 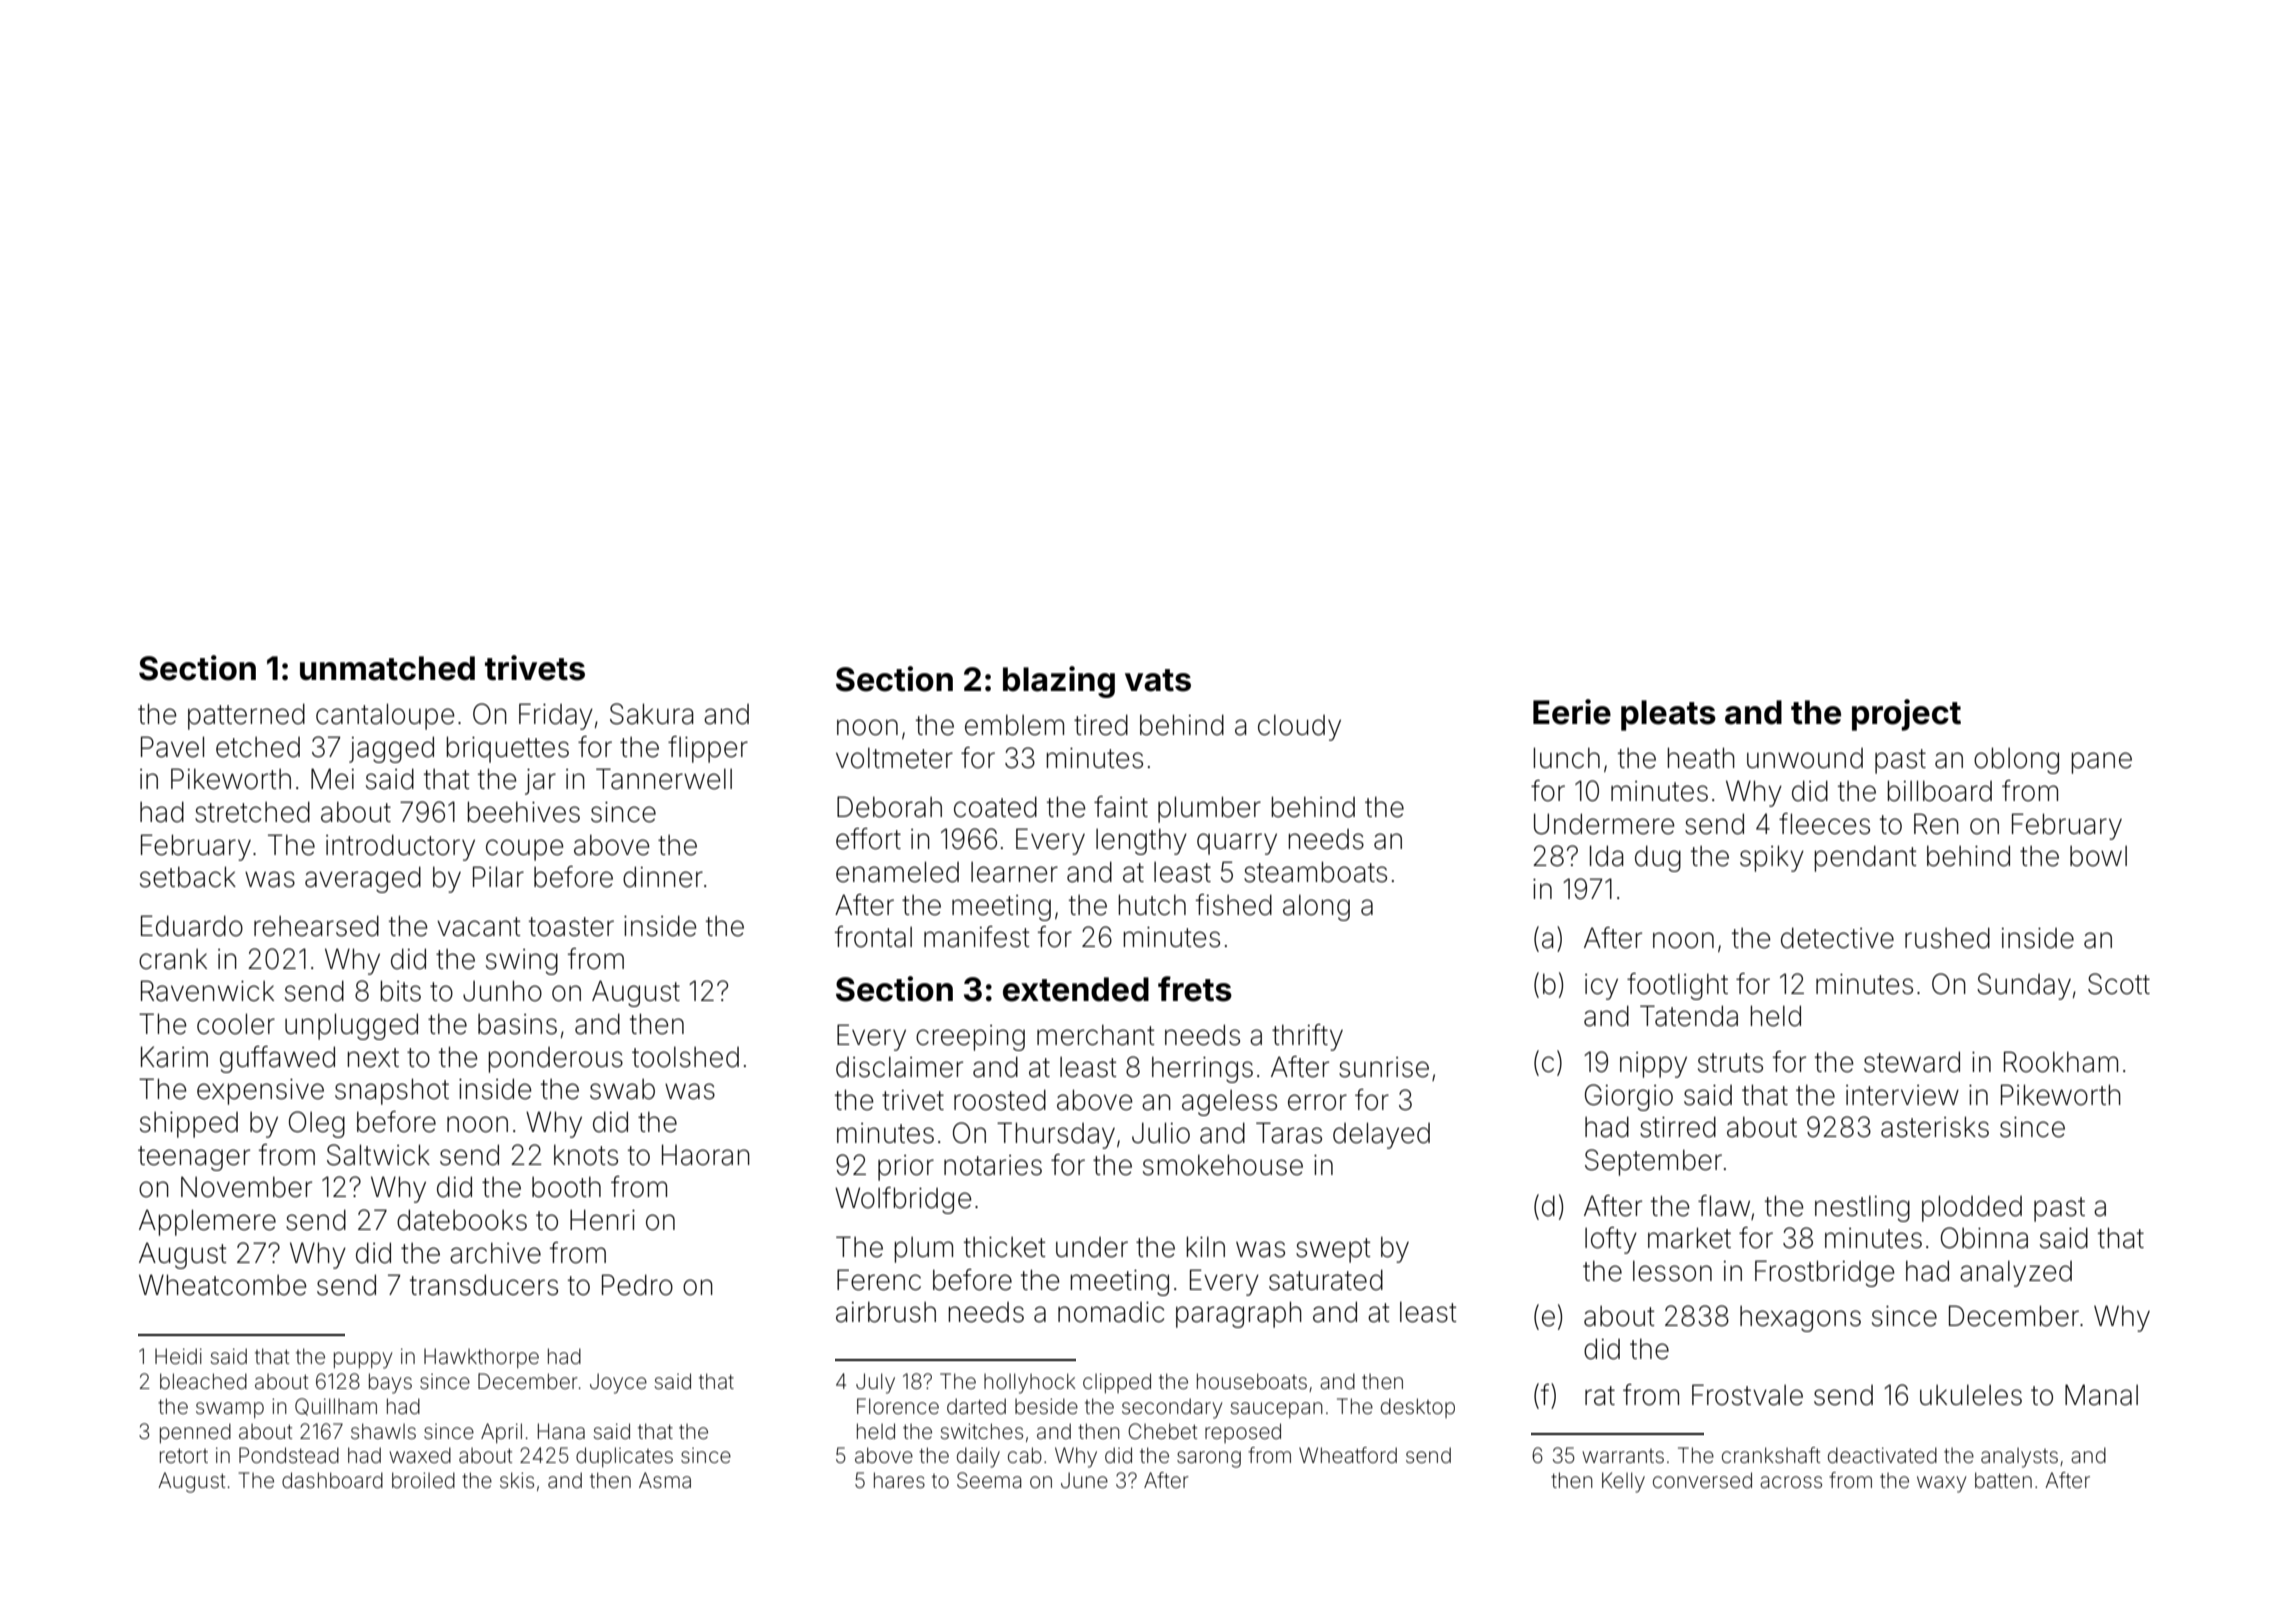 I want to click on vats, so click(x=1158, y=680).
